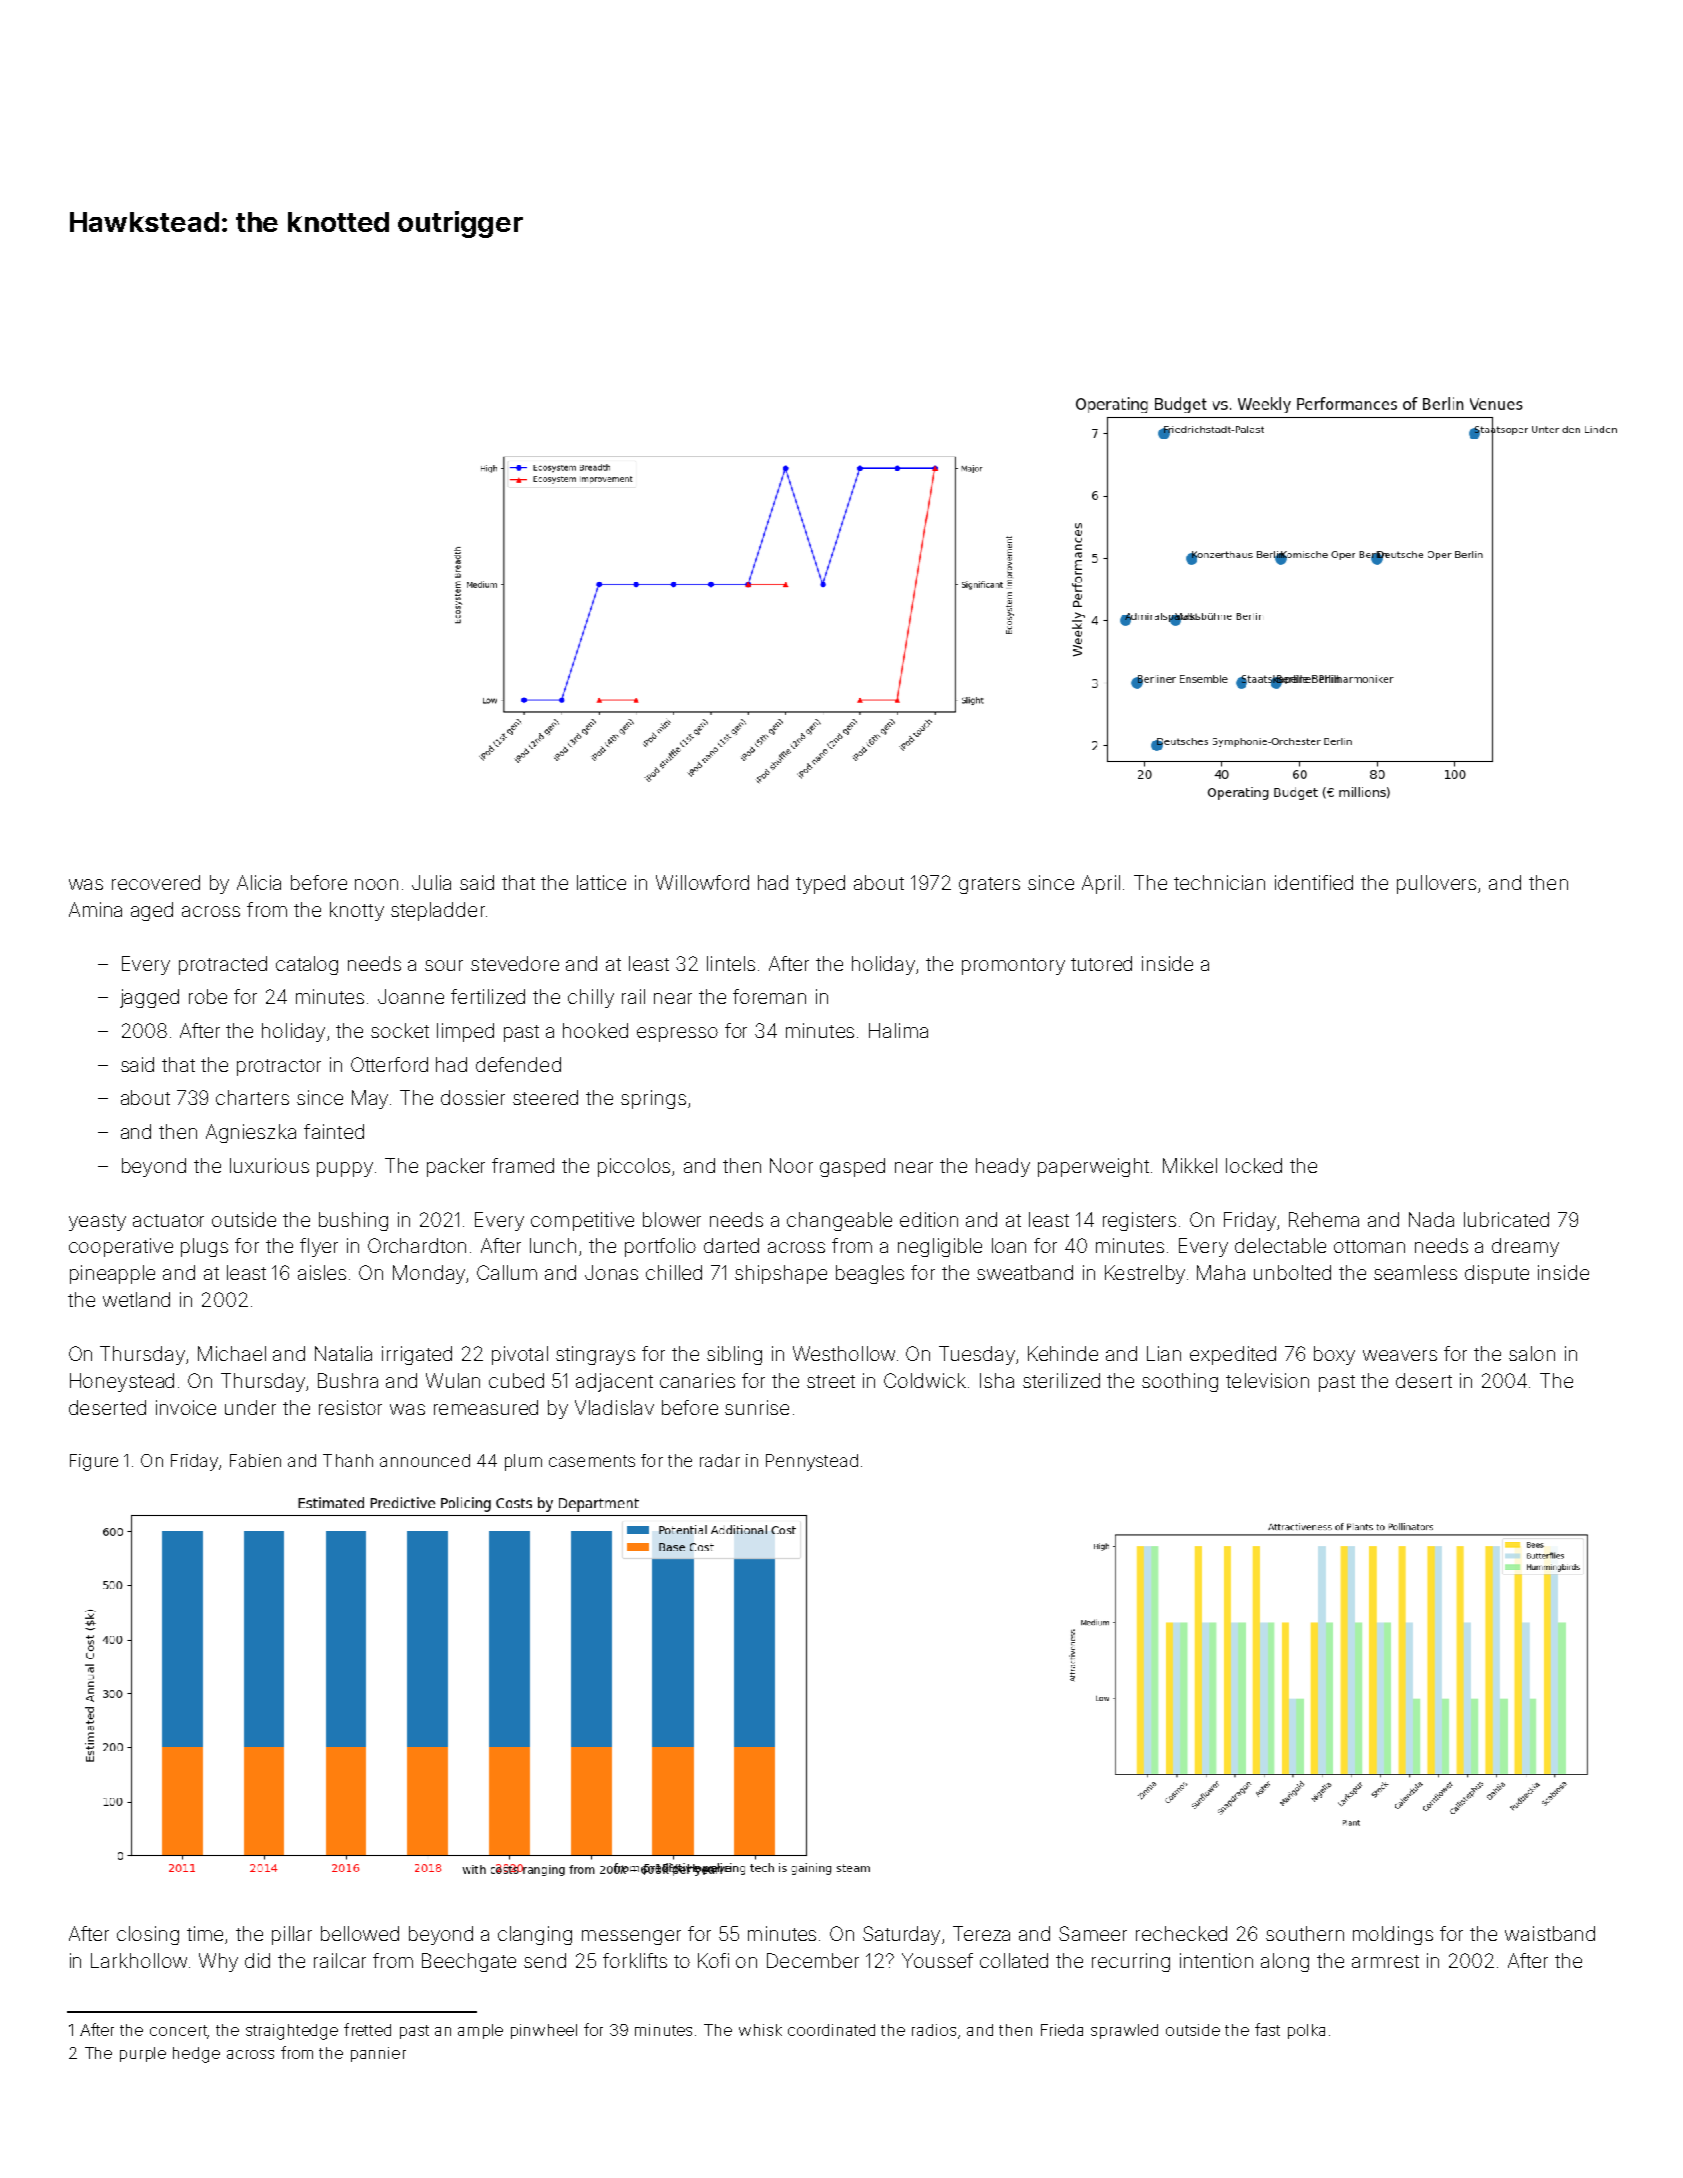 Image resolution: width=1683 pixels, height=2178 pixels. Describe the element at coordinates (601, 882) in the page. I see `lattice` at that location.
